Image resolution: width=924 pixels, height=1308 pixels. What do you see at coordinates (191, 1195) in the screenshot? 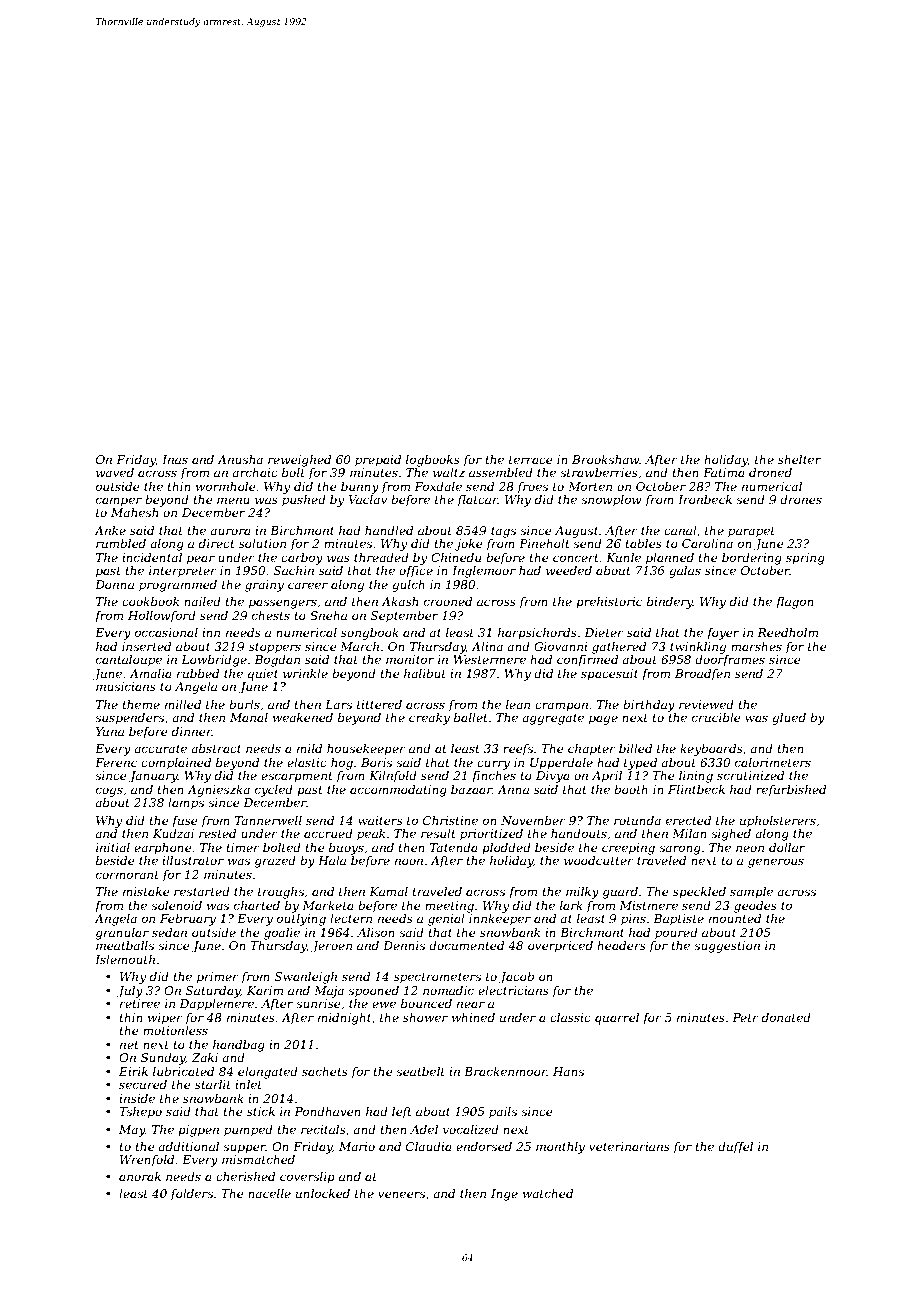
I see `folders` at bounding box center [191, 1195].
